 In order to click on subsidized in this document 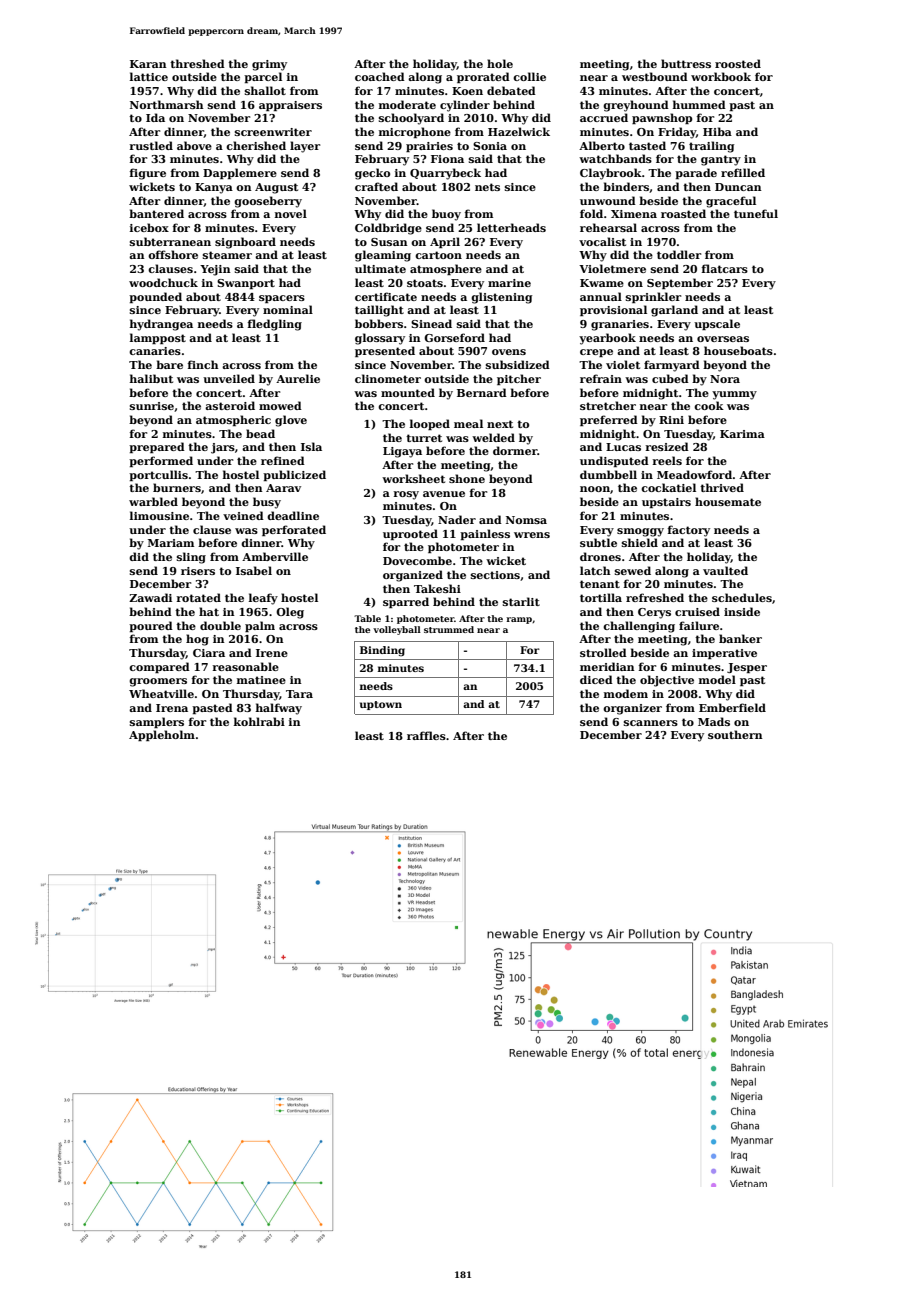, I will do `click(518, 364)`.
